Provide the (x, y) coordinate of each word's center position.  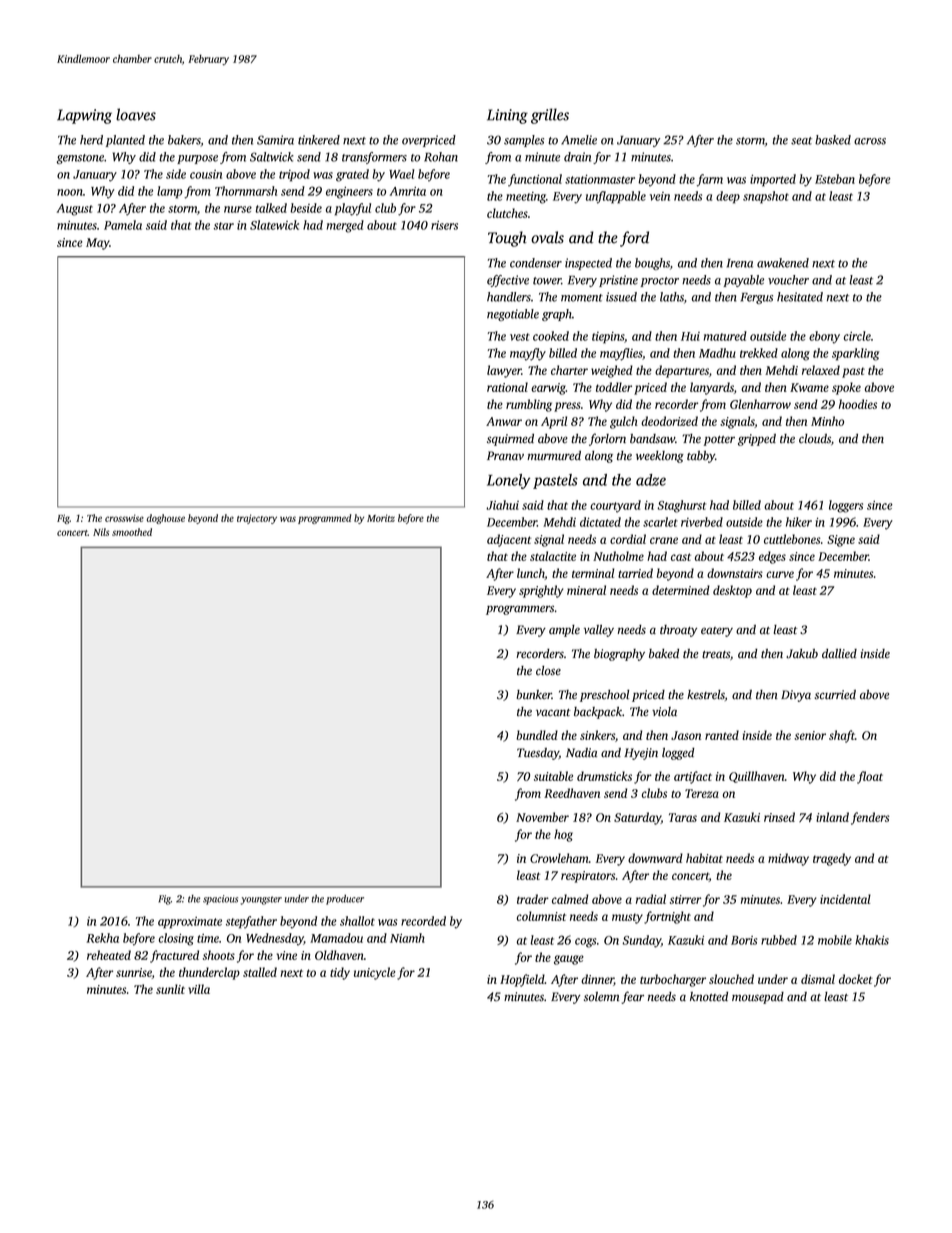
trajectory (257, 519)
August (75, 210)
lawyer (504, 371)
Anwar (504, 421)
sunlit (170, 989)
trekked (759, 353)
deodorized (669, 421)
